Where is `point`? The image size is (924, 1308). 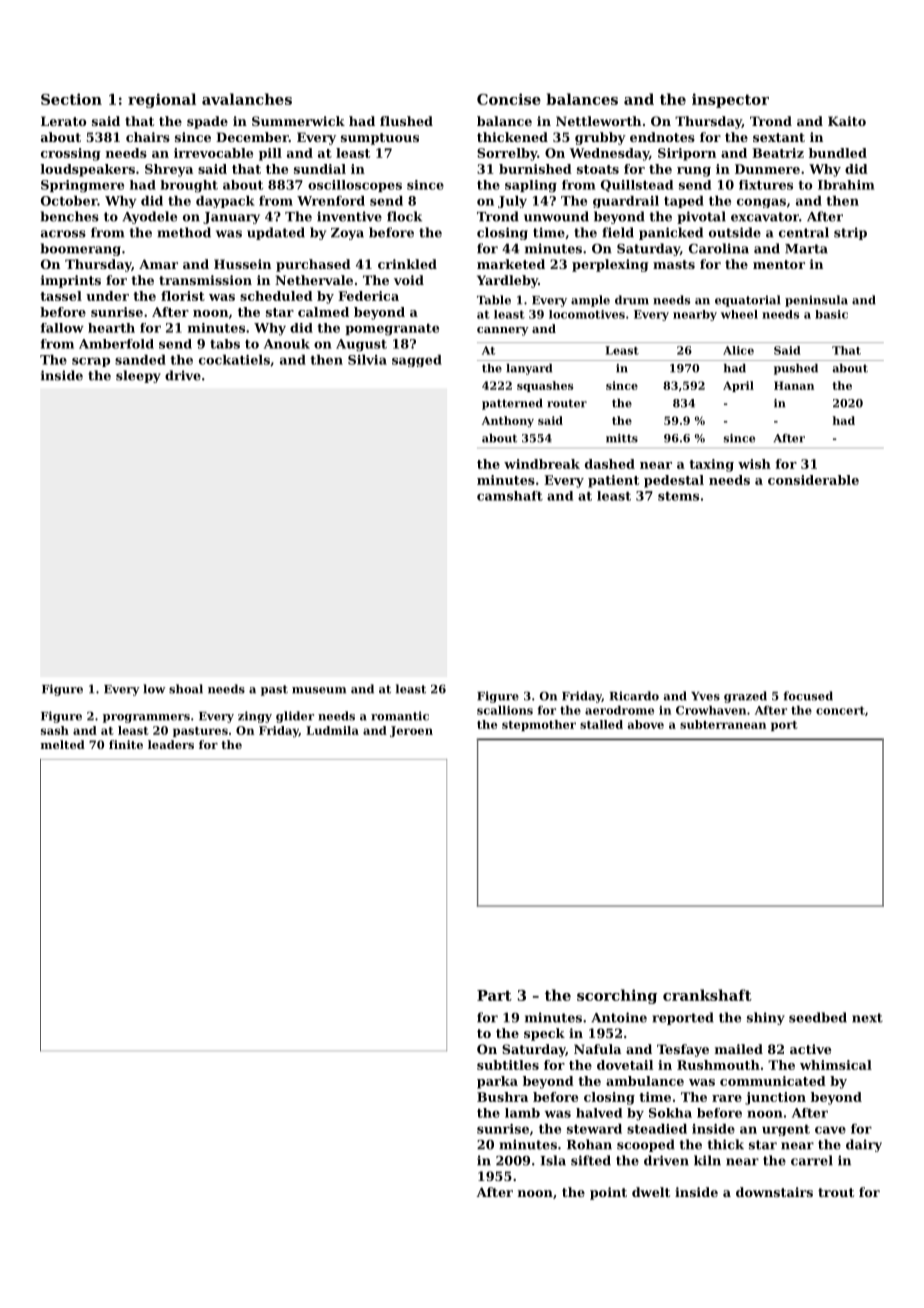
point is located at coordinates (608, 1193).
